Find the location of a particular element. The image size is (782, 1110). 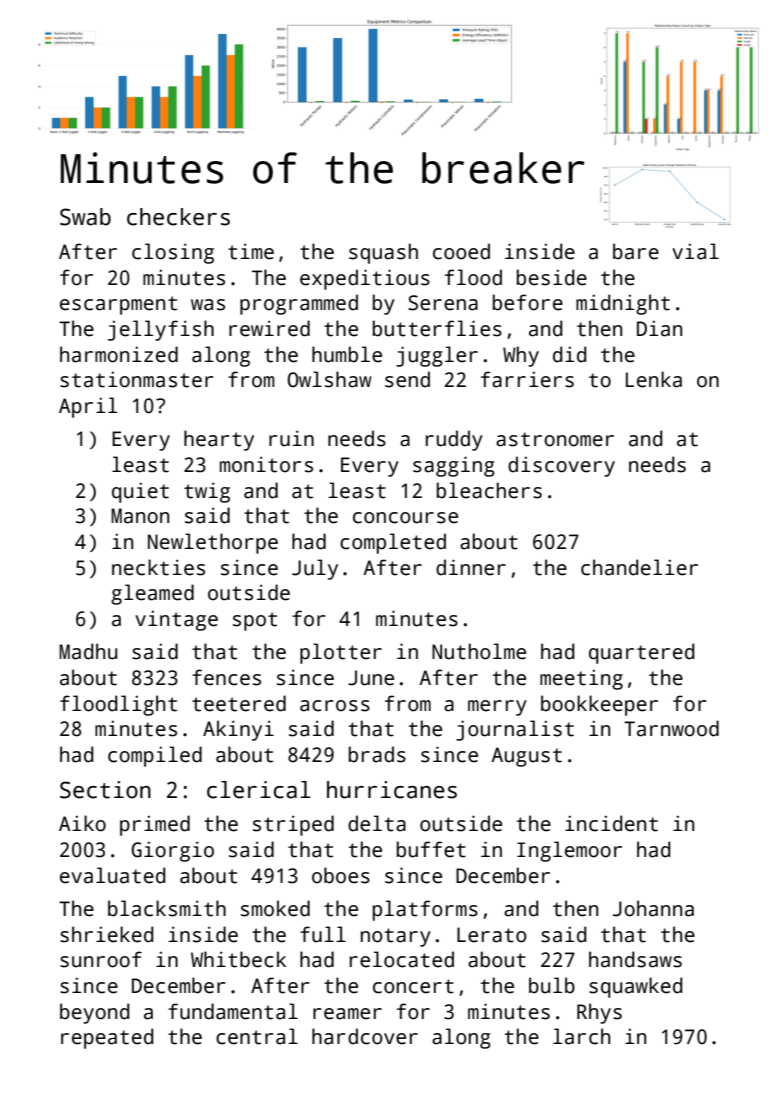

larch is located at coordinates (581, 1036).
